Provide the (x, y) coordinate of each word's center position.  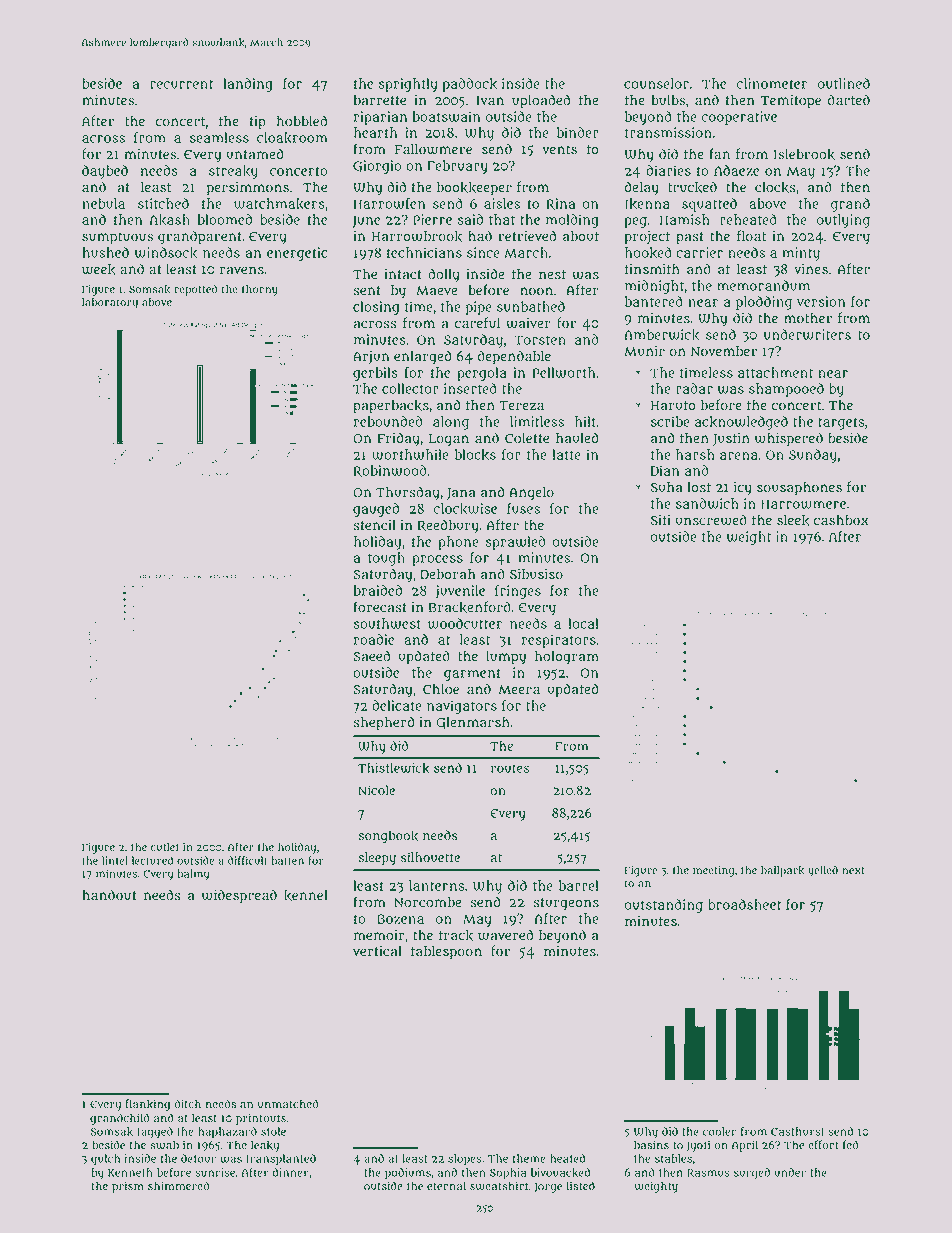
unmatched (288, 1104)
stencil (375, 525)
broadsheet (745, 904)
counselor (656, 83)
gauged (376, 510)
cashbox (841, 520)
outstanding (663, 906)
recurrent (182, 84)
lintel (115, 860)
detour (198, 1158)
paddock (469, 85)
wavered (505, 935)
